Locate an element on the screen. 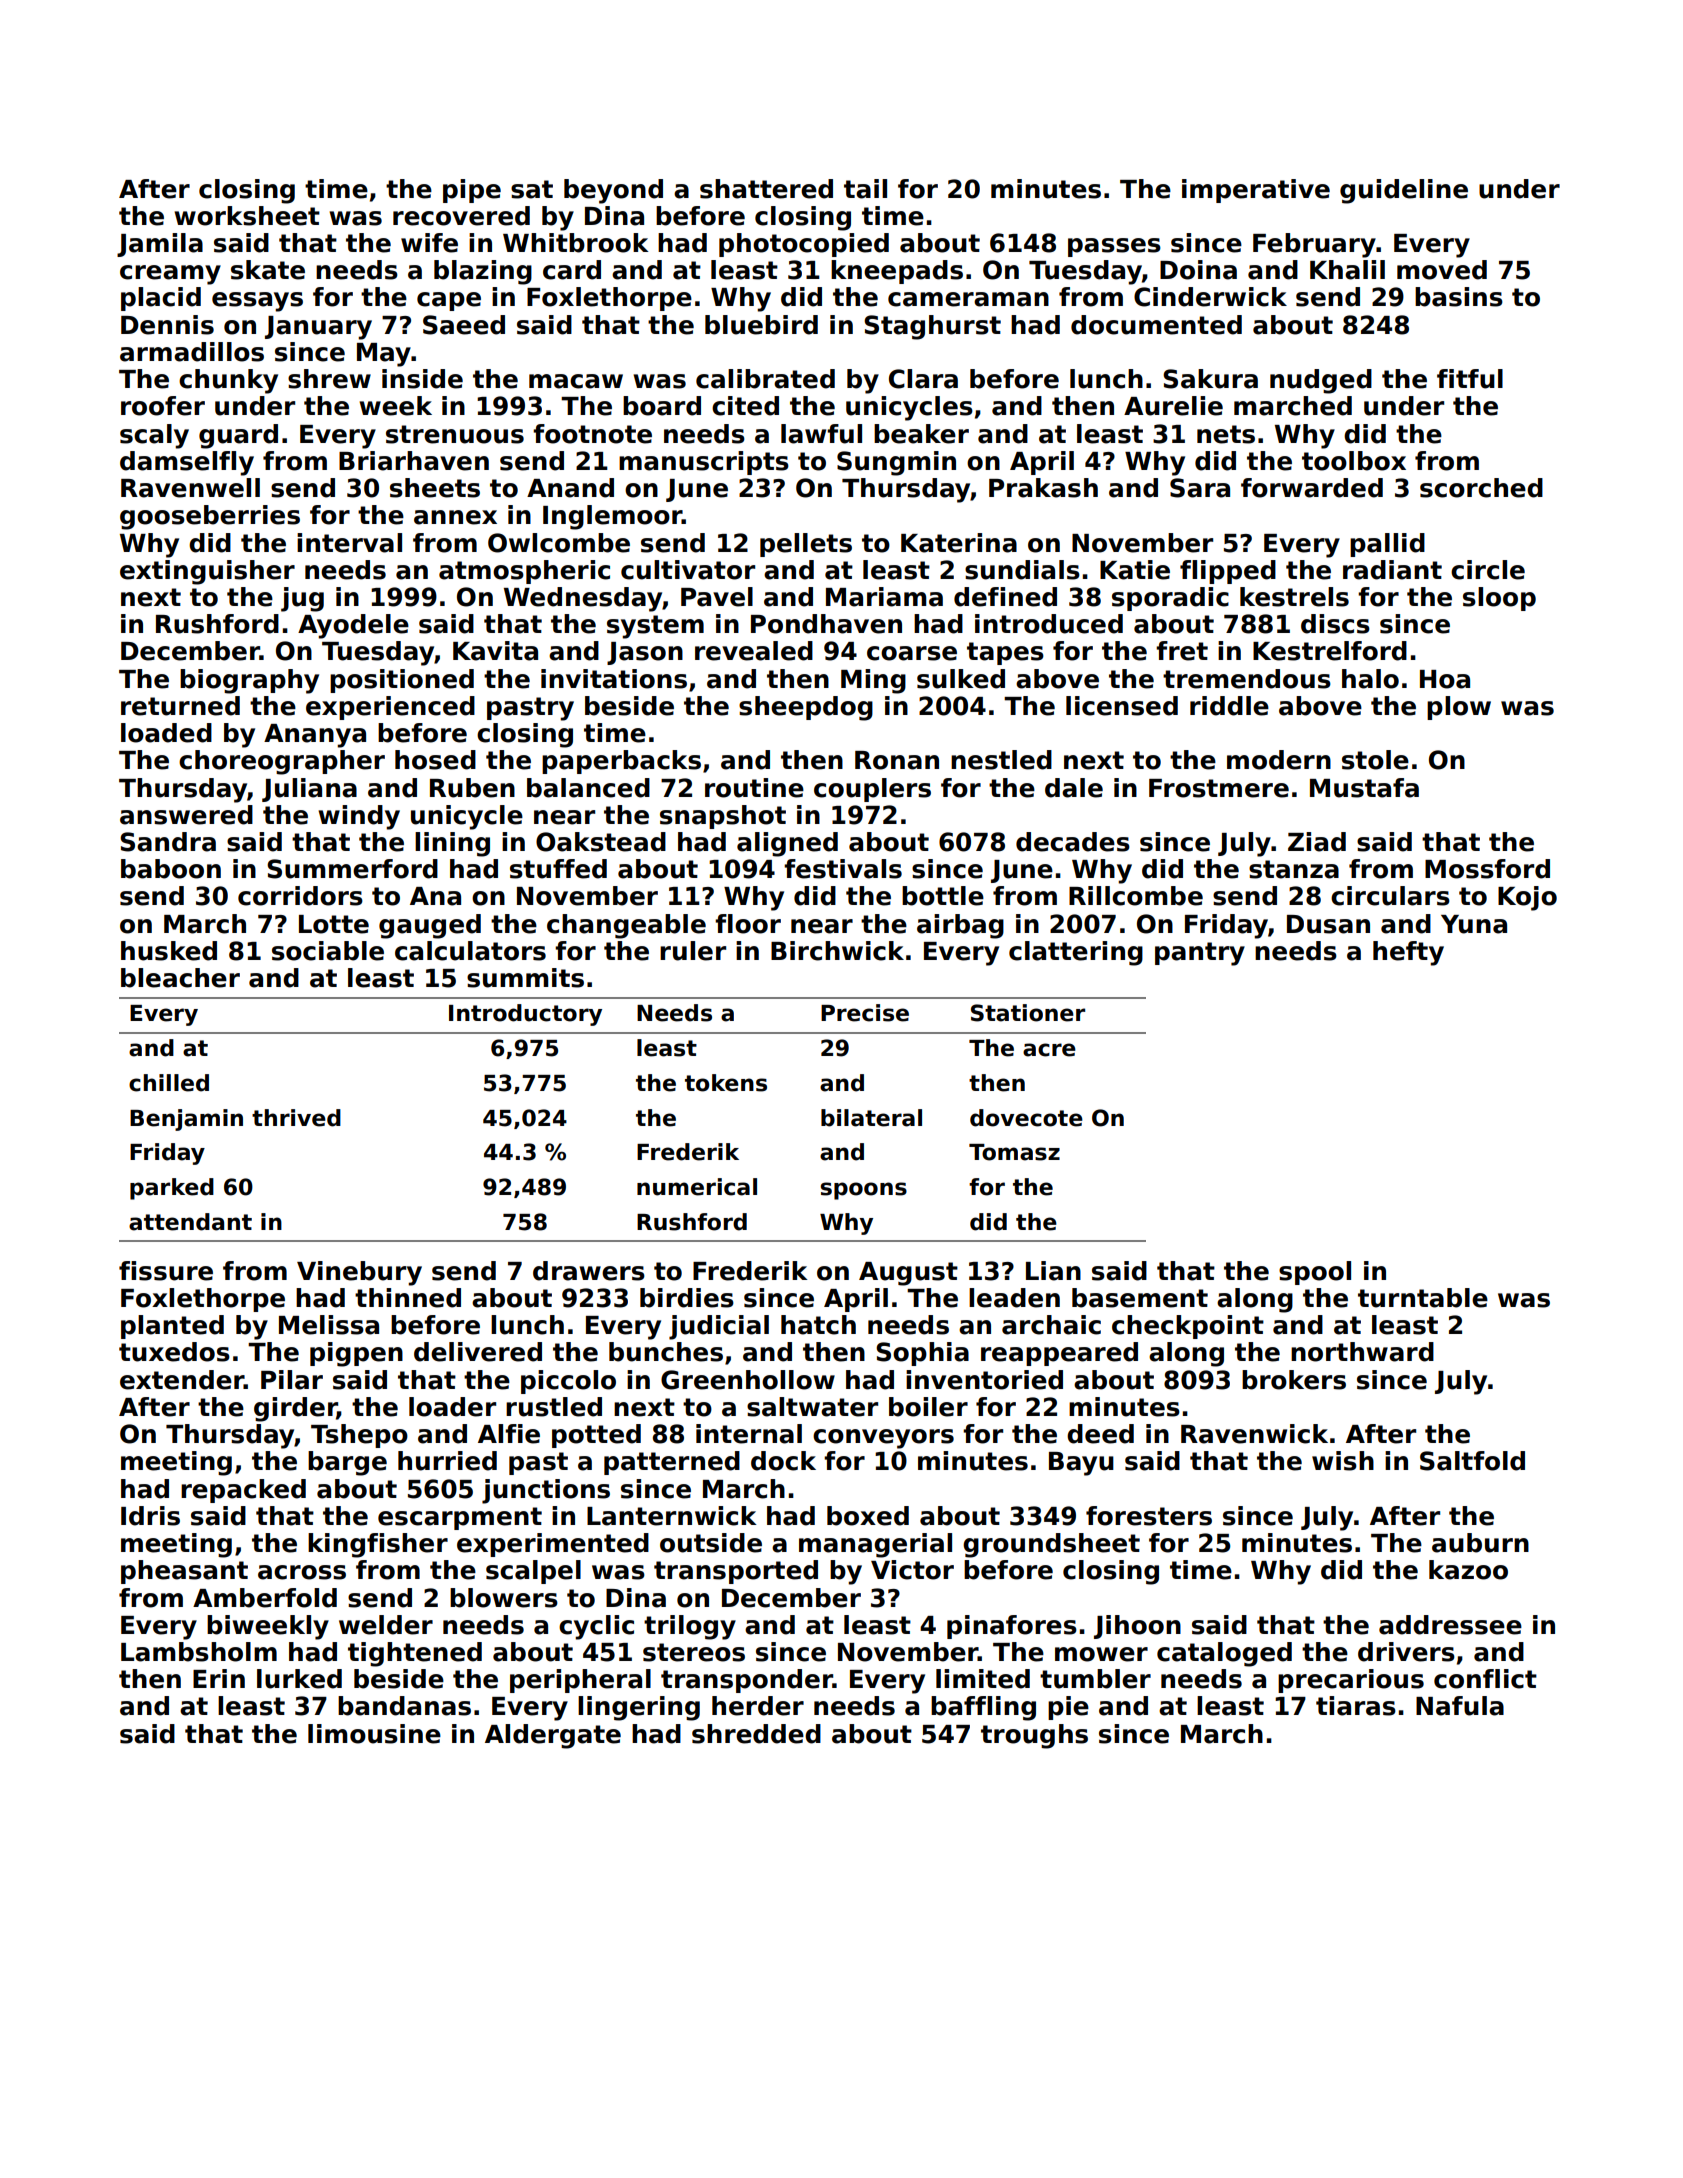  photocopied is located at coordinates (804, 245).
